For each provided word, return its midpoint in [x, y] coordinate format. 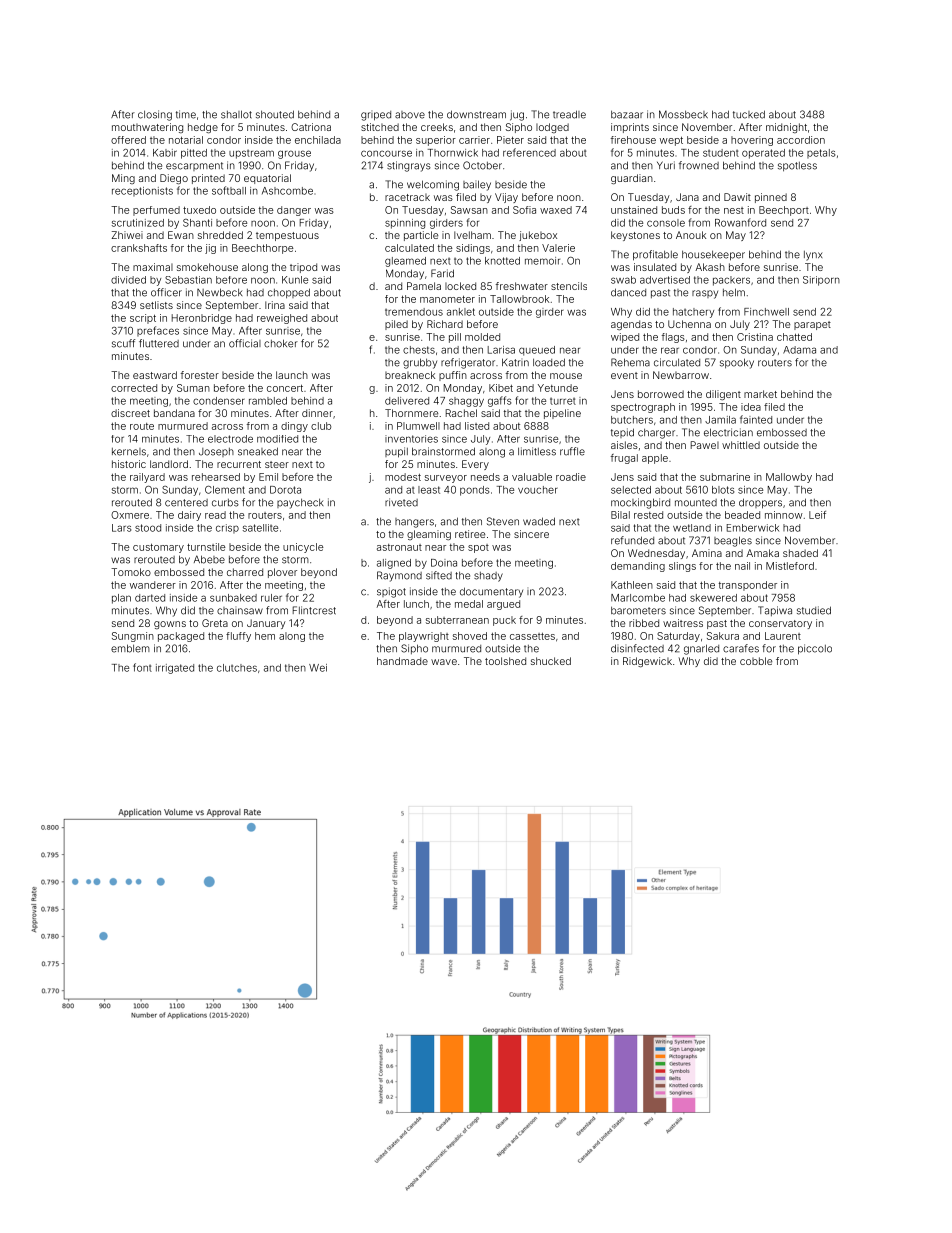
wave [444, 662]
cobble [756, 661]
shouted [275, 114]
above [410, 115]
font [142, 667]
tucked [749, 114]
